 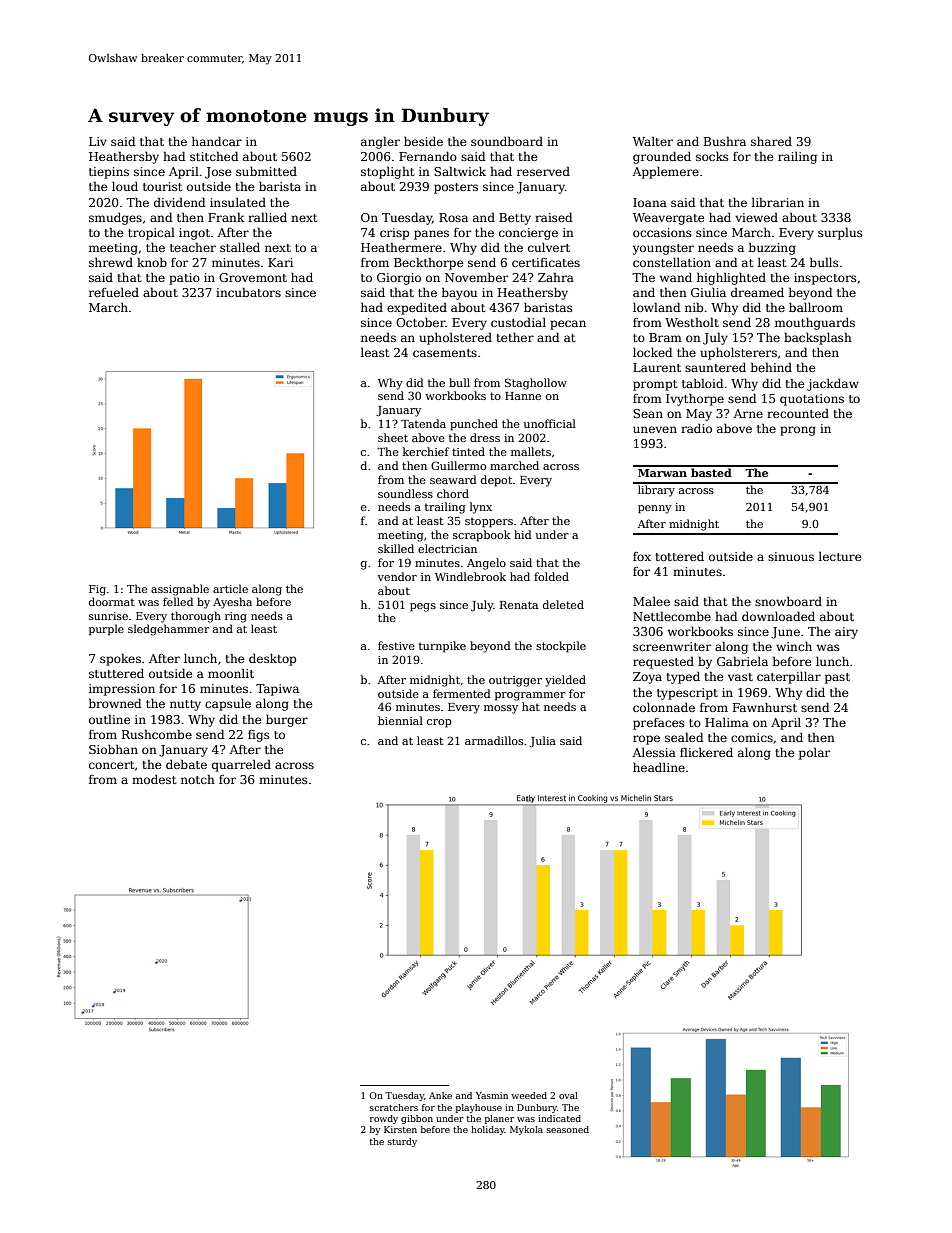 What do you see at coordinates (112, 601) in the document?
I see `doormat` at bounding box center [112, 601].
